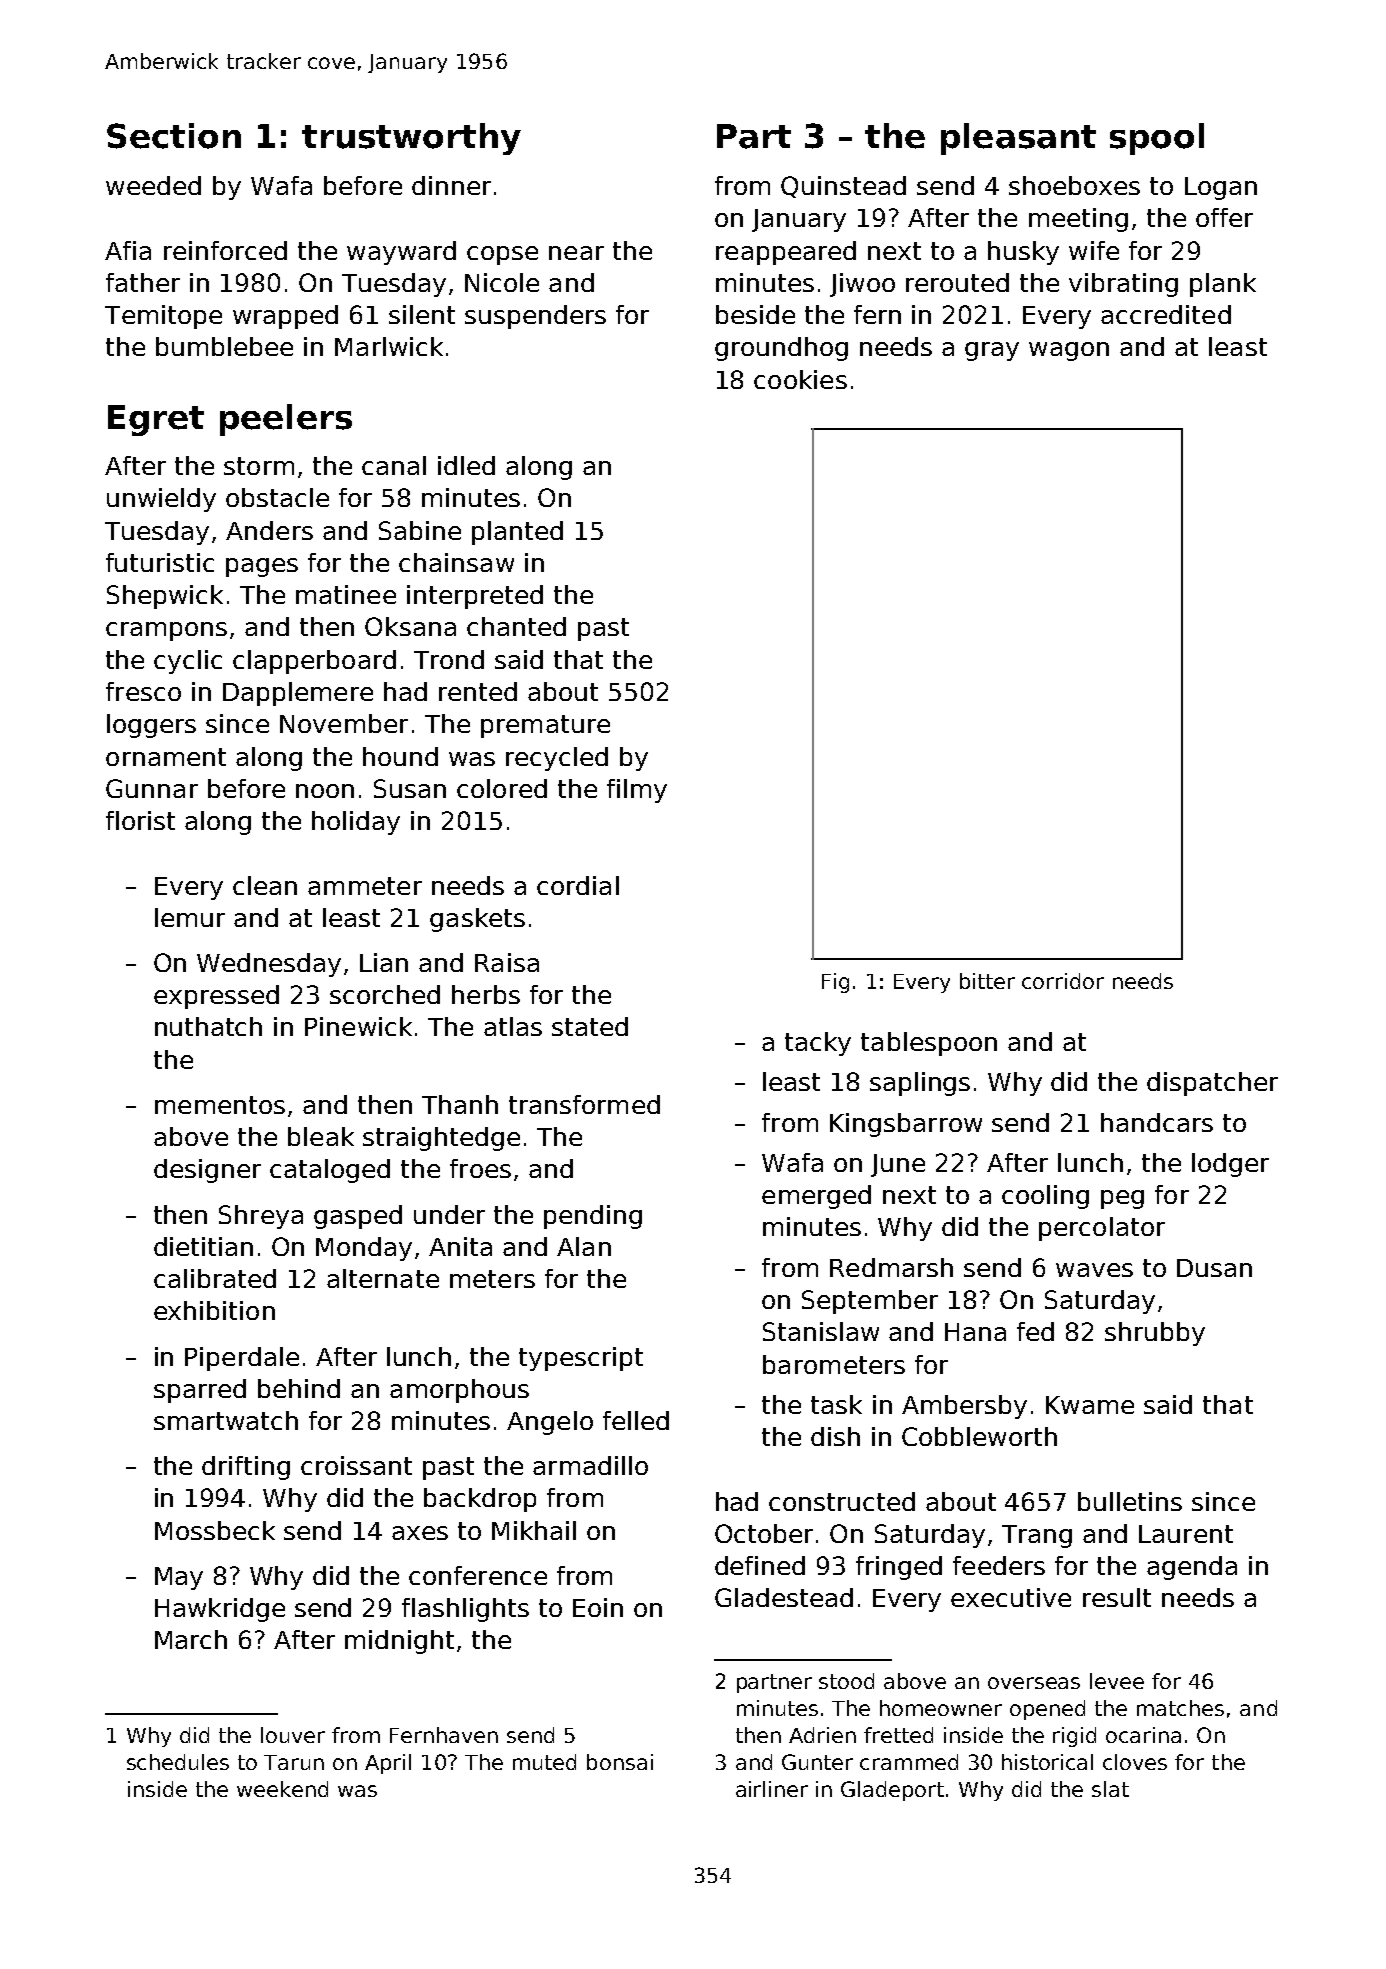 The width and height of the screenshot is (1386, 1969). Describe the element at coordinates (843, 187) in the screenshot. I see `Quinstead` at that location.
